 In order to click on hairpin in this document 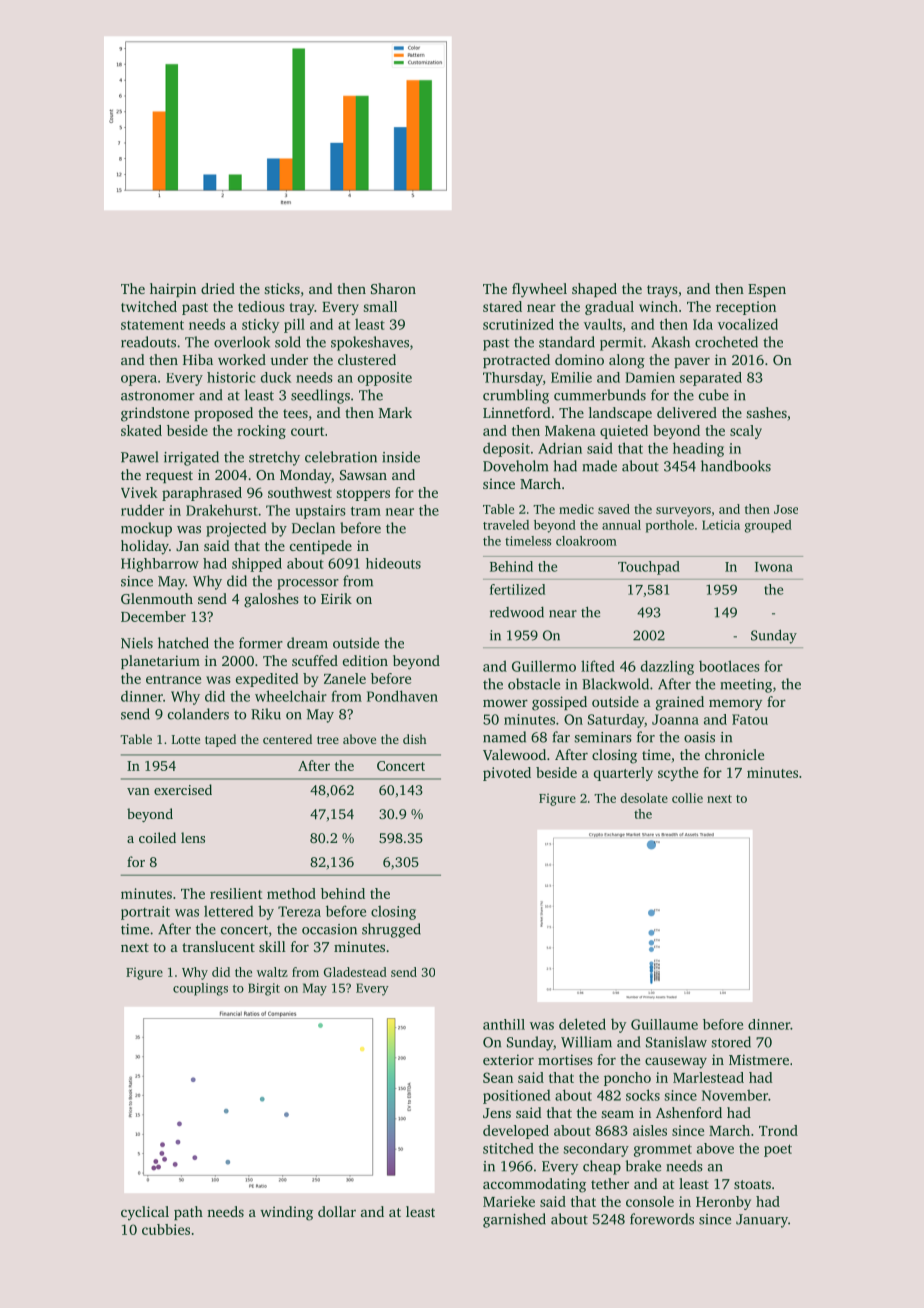, I will do `click(173, 290)`.
